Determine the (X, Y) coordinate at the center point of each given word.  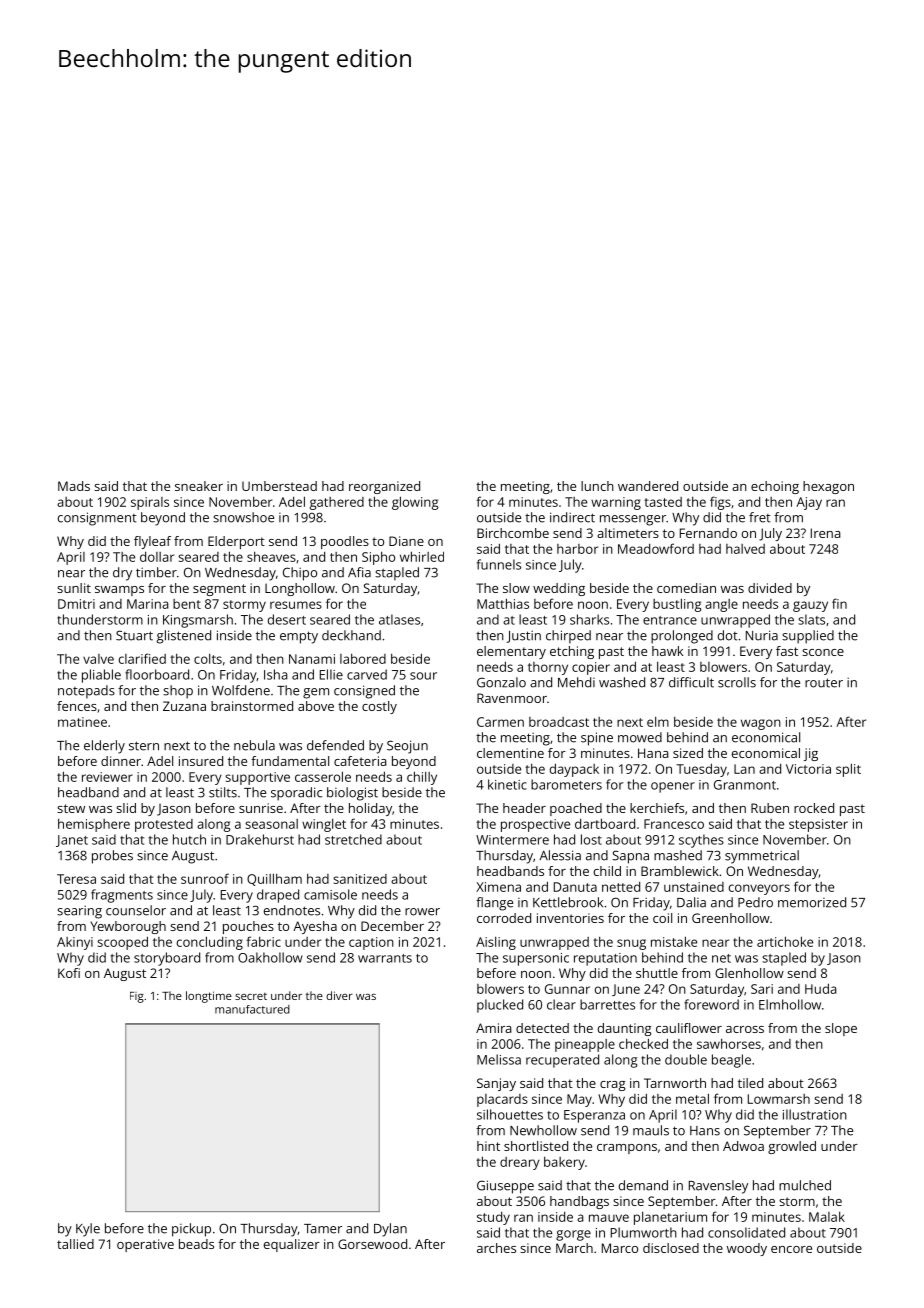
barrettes (607, 1004)
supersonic (536, 959)
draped (278, 896)
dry (122, 574)
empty (299, 637)
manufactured (252, 1009)
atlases (399, 619)
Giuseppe (505, 1187)
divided (770, 588)
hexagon (828, 487)
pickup (191, 1230)
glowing (415, 503)
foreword (711, 1004)
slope (841, 1029)
